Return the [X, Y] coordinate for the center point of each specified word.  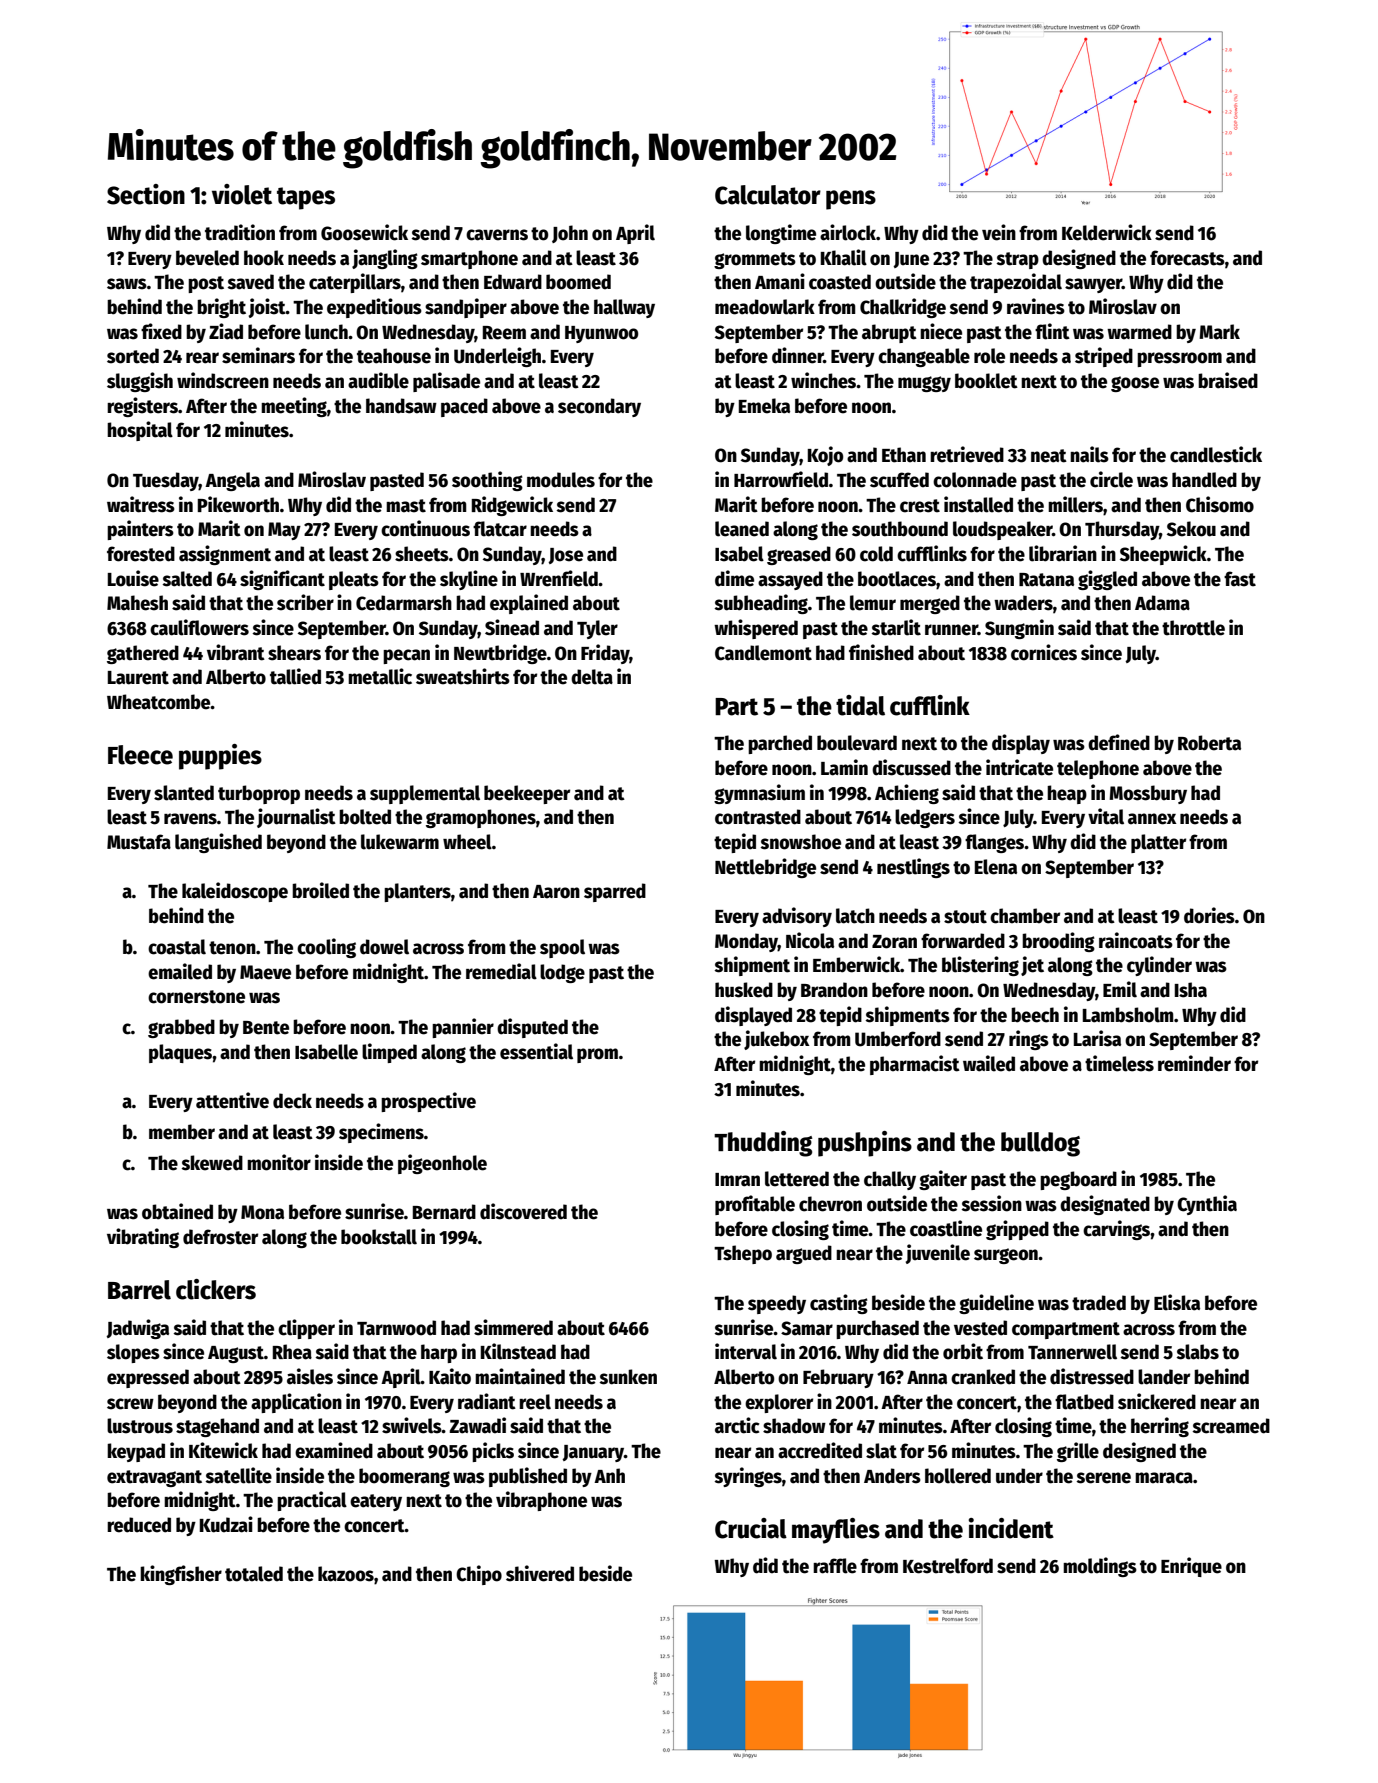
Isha [1191, 990]
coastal [177, 947]
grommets [755, 260]
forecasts [1187, 258]
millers [1075, 504]
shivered [540, 1573]
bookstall [379, 1237]
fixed [161, 331]
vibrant [236, 652]
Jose [565, 556]
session [991, 1203]
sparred [615, 892]
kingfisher [181, 1575]
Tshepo [743, 1254]
